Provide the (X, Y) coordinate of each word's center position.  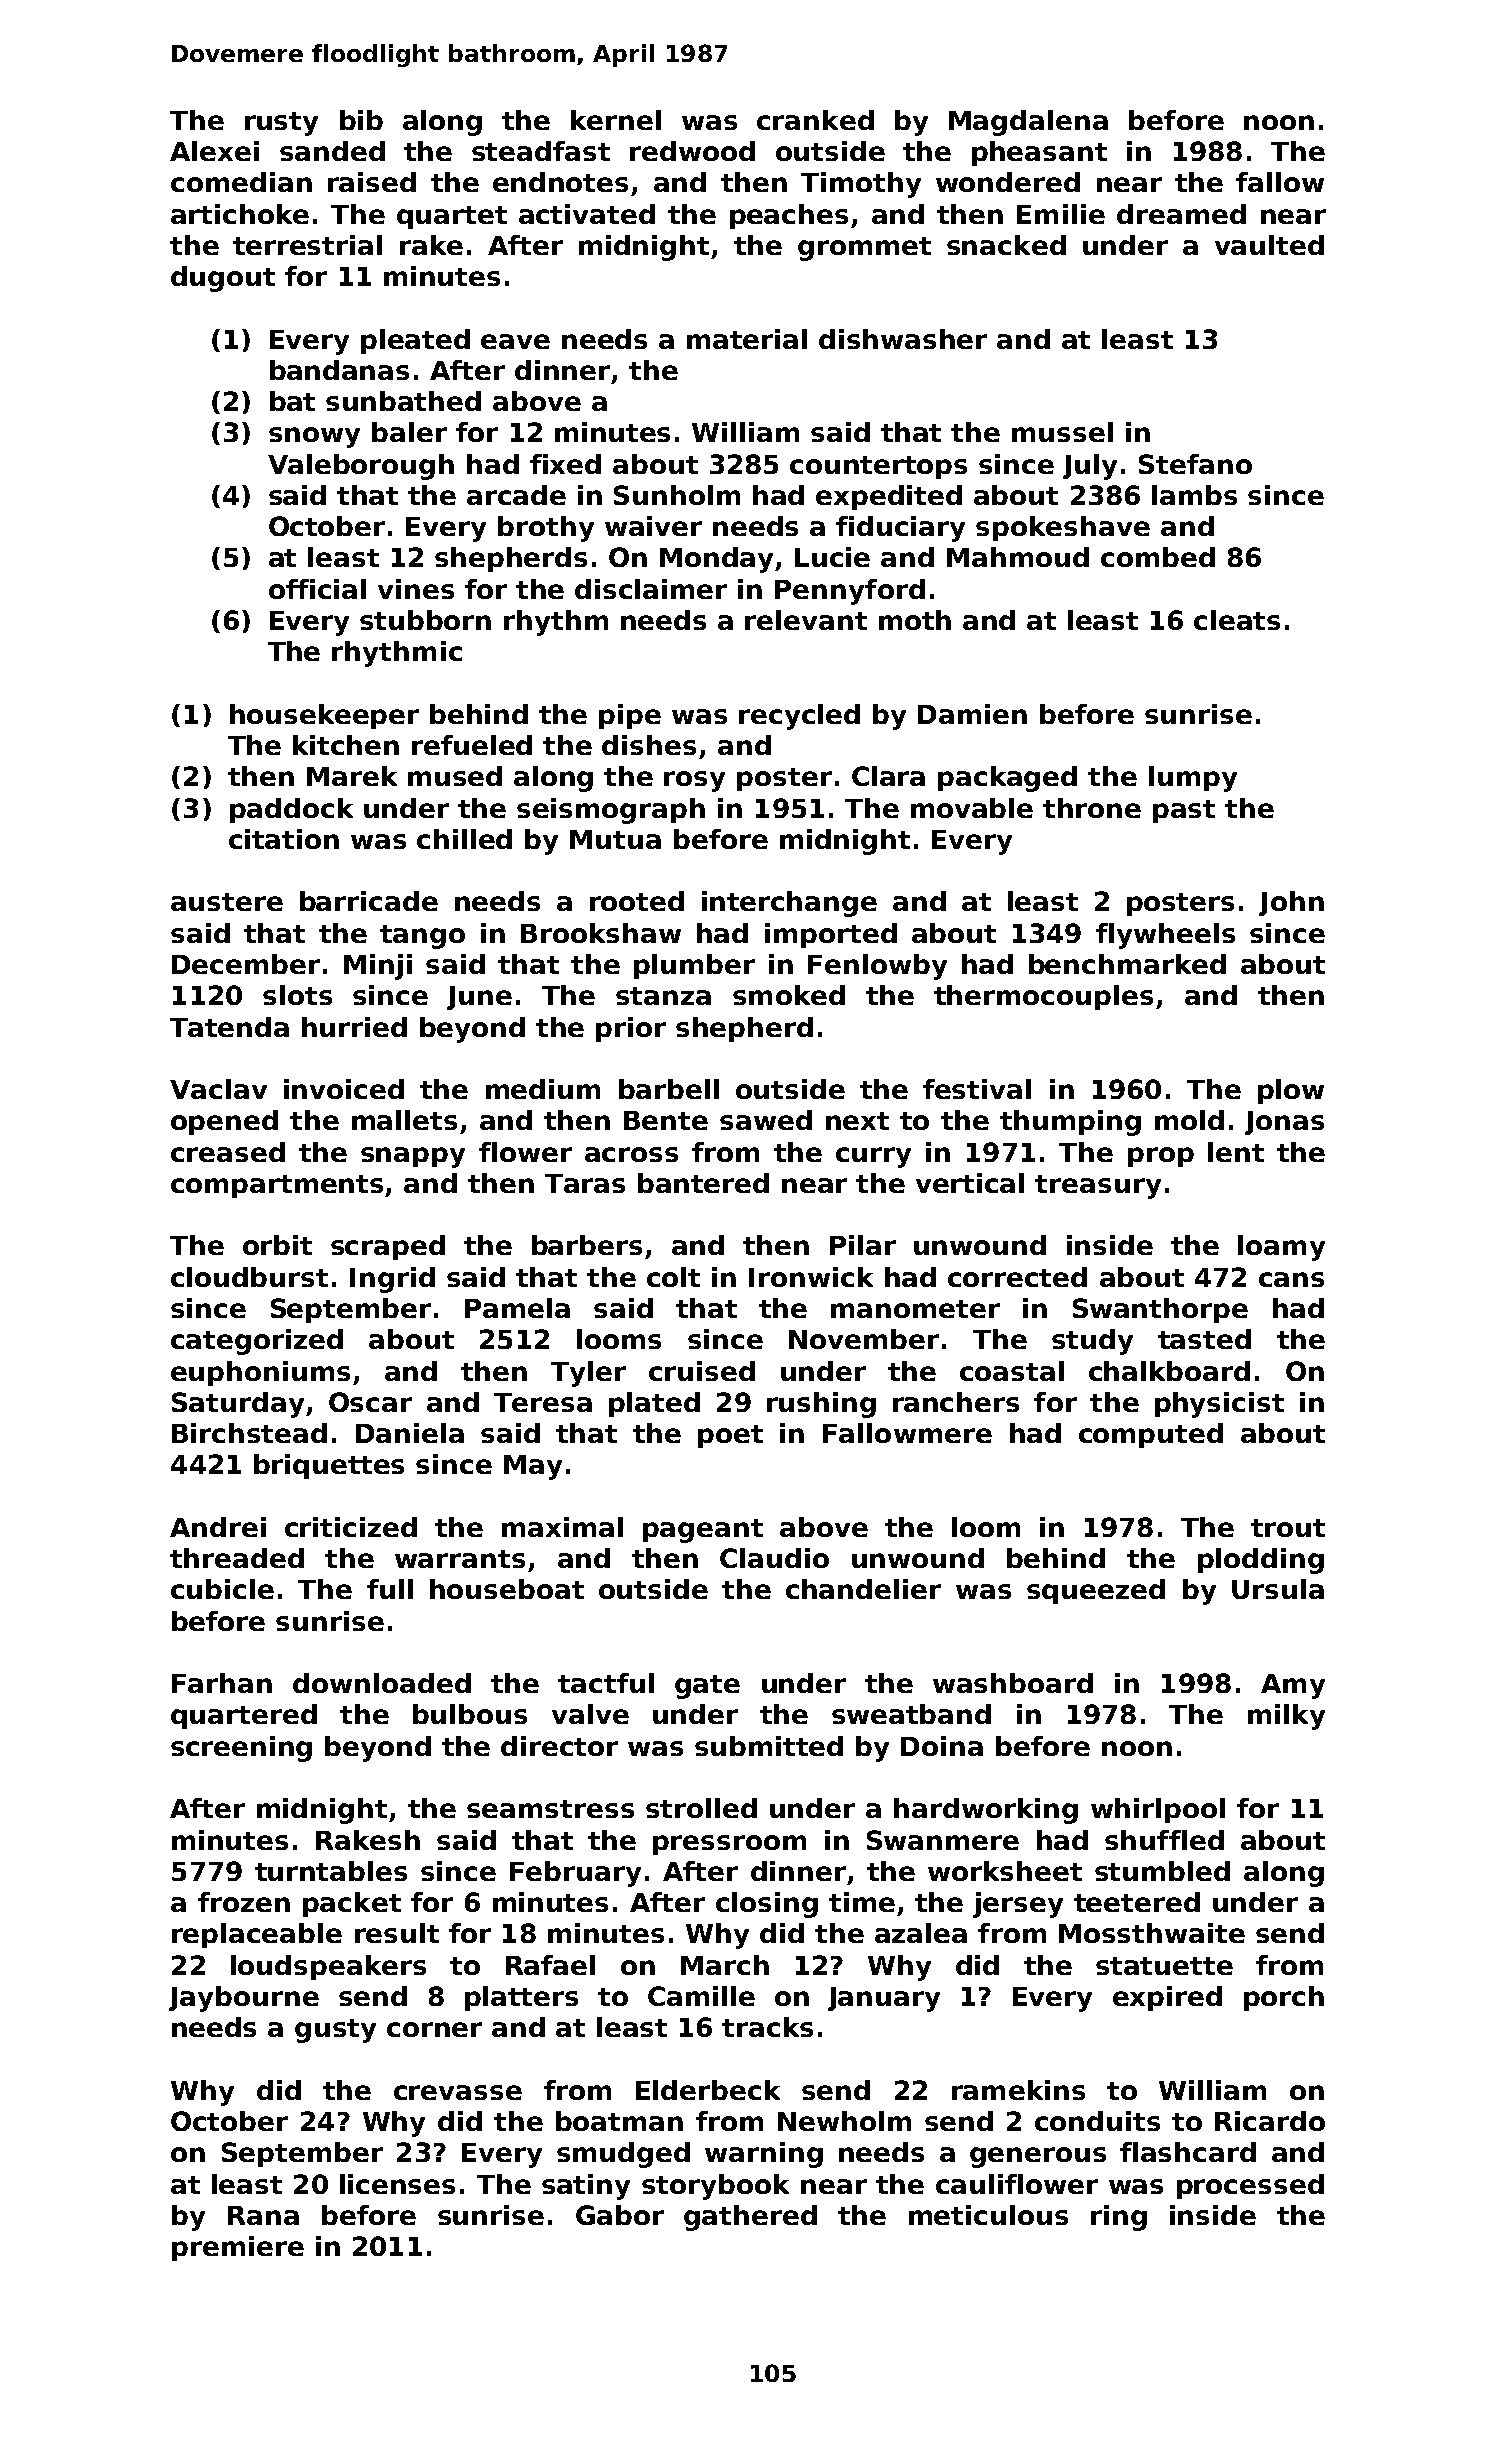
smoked (789, 995)
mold (1189, 1120)
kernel (616, 120)
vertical (970, 1183)
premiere (238, 2248)
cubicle (222, 1589)
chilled (464, 839)
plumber (694, 966)
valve (590, 1714)
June (479, 998)
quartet (452, 217)
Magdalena (1028, 123)
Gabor (620, 2215)
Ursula (1278, 1589)
